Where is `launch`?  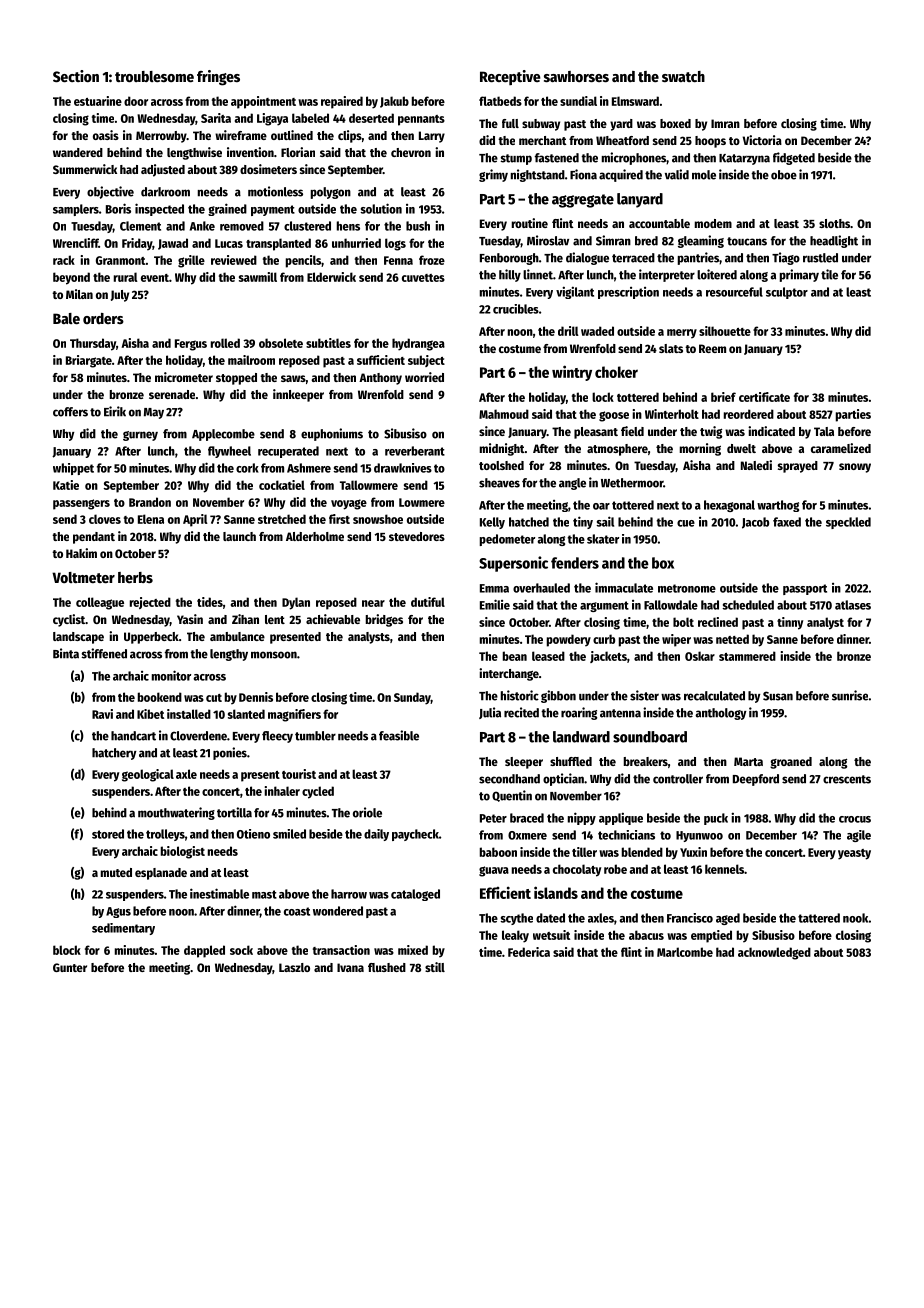
launch is located at coordinates (239, 536).
